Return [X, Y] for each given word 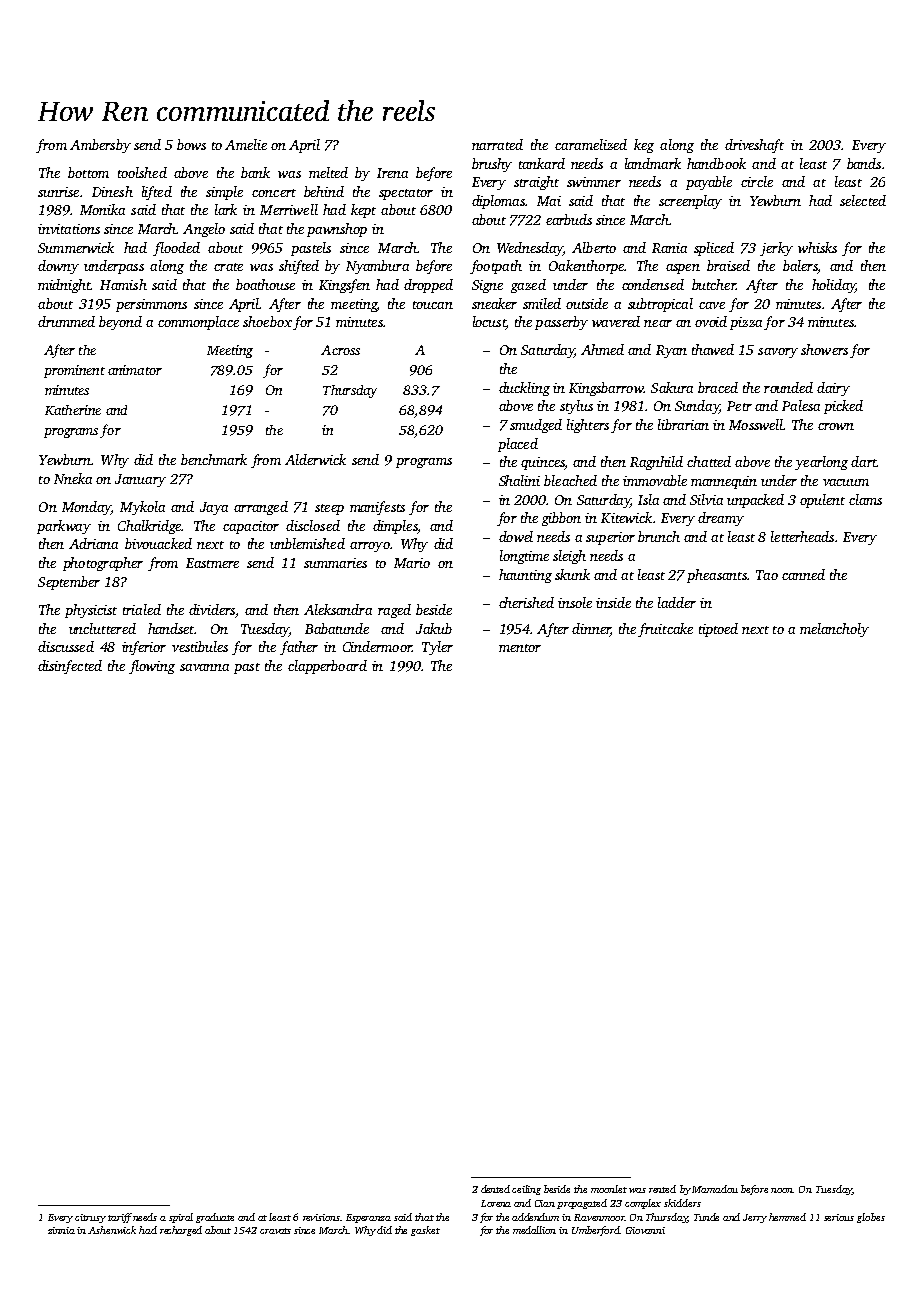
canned [803, 574]
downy [58, 267]
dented [495, 1189]
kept [363, 211]
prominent [74, 371]
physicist [91, 611]
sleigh [569, 557]
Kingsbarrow [606, 389]
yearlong [821, 463]
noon [782, 1190]
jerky [776, 249]
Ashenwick [112, 1230]
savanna [204, 667]
